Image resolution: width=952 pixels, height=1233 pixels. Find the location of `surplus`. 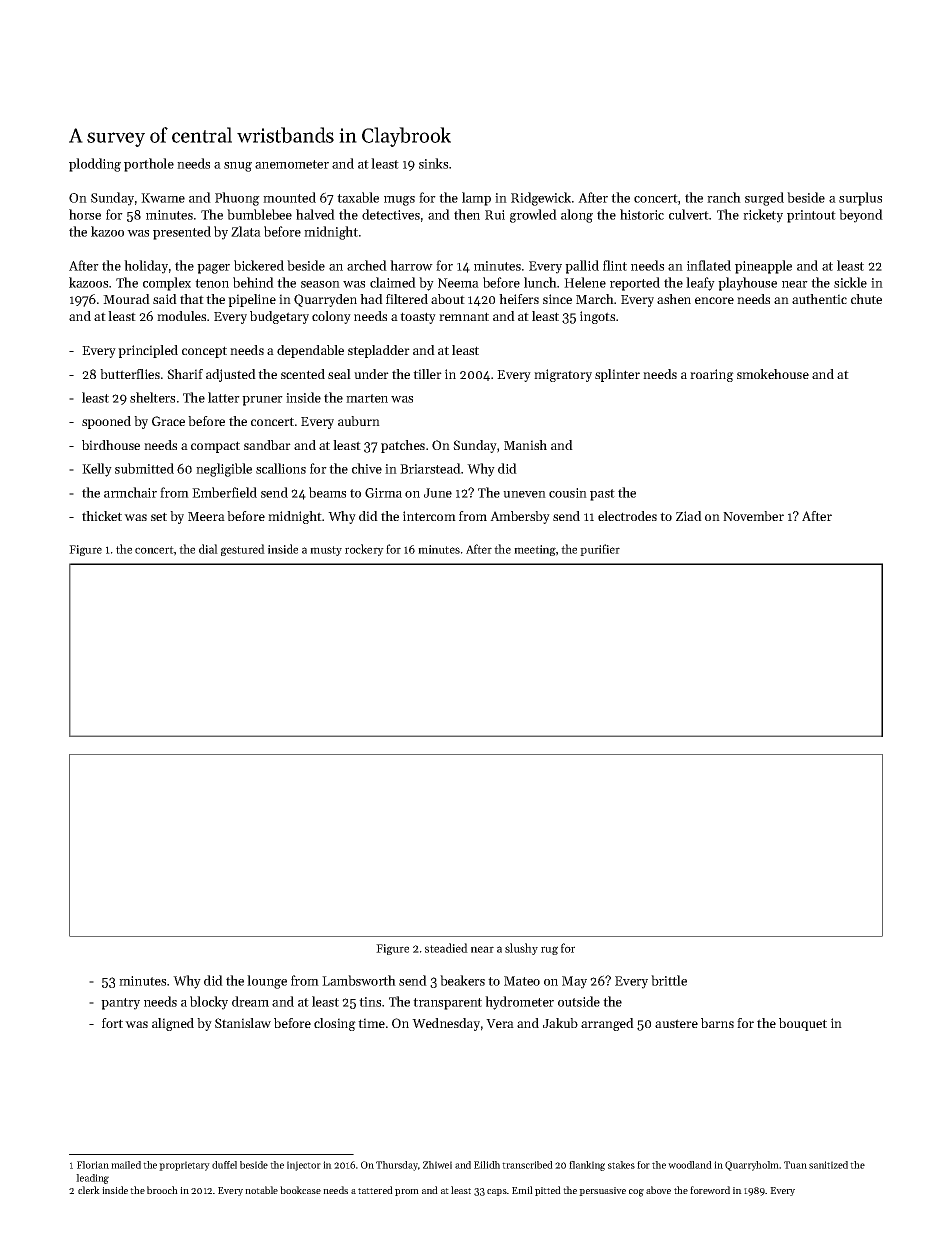

surplus is located at coordinates (860, 199).
